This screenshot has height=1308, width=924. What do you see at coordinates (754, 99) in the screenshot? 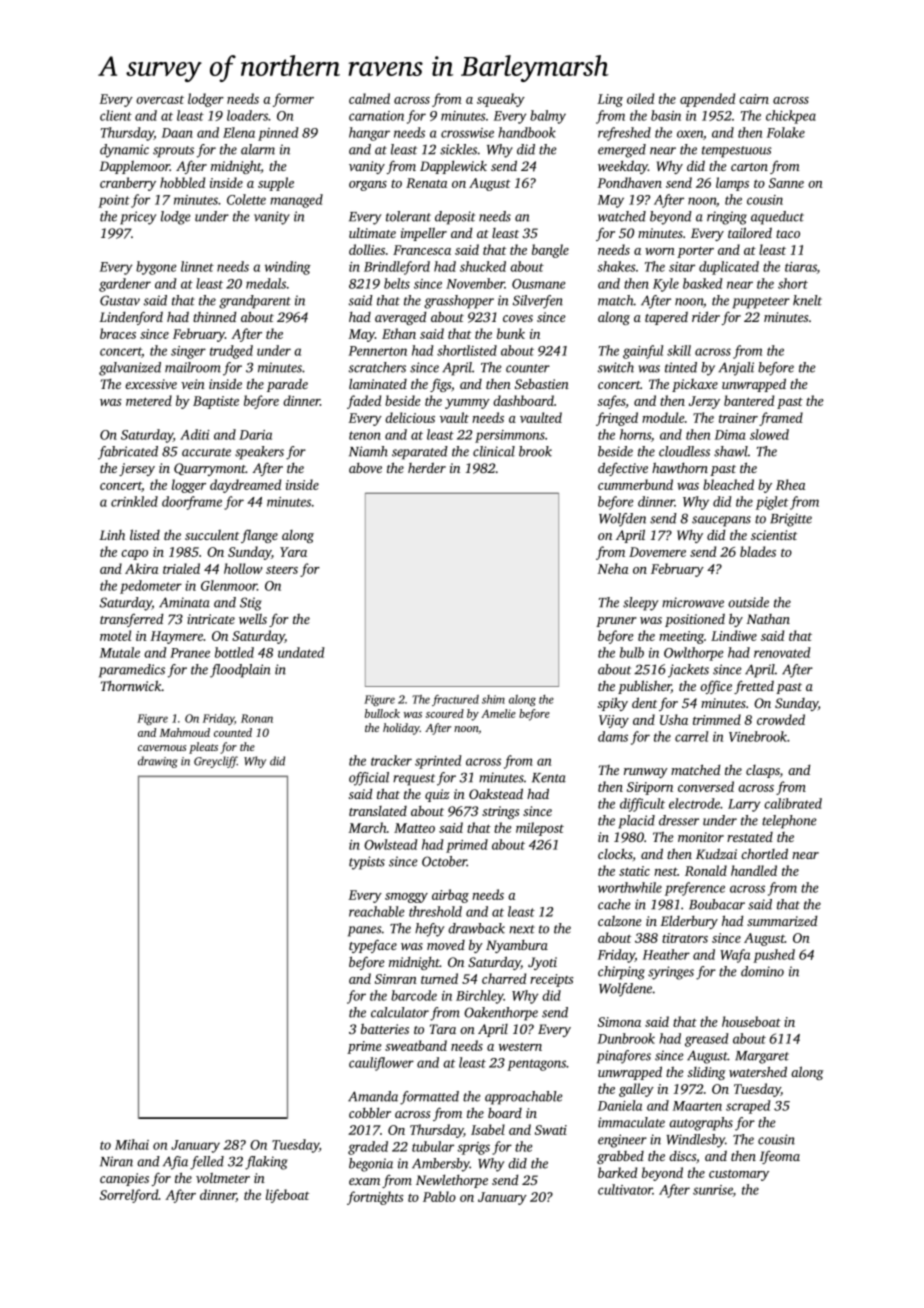
I see `cairn` at bounding box center [754, 99].
